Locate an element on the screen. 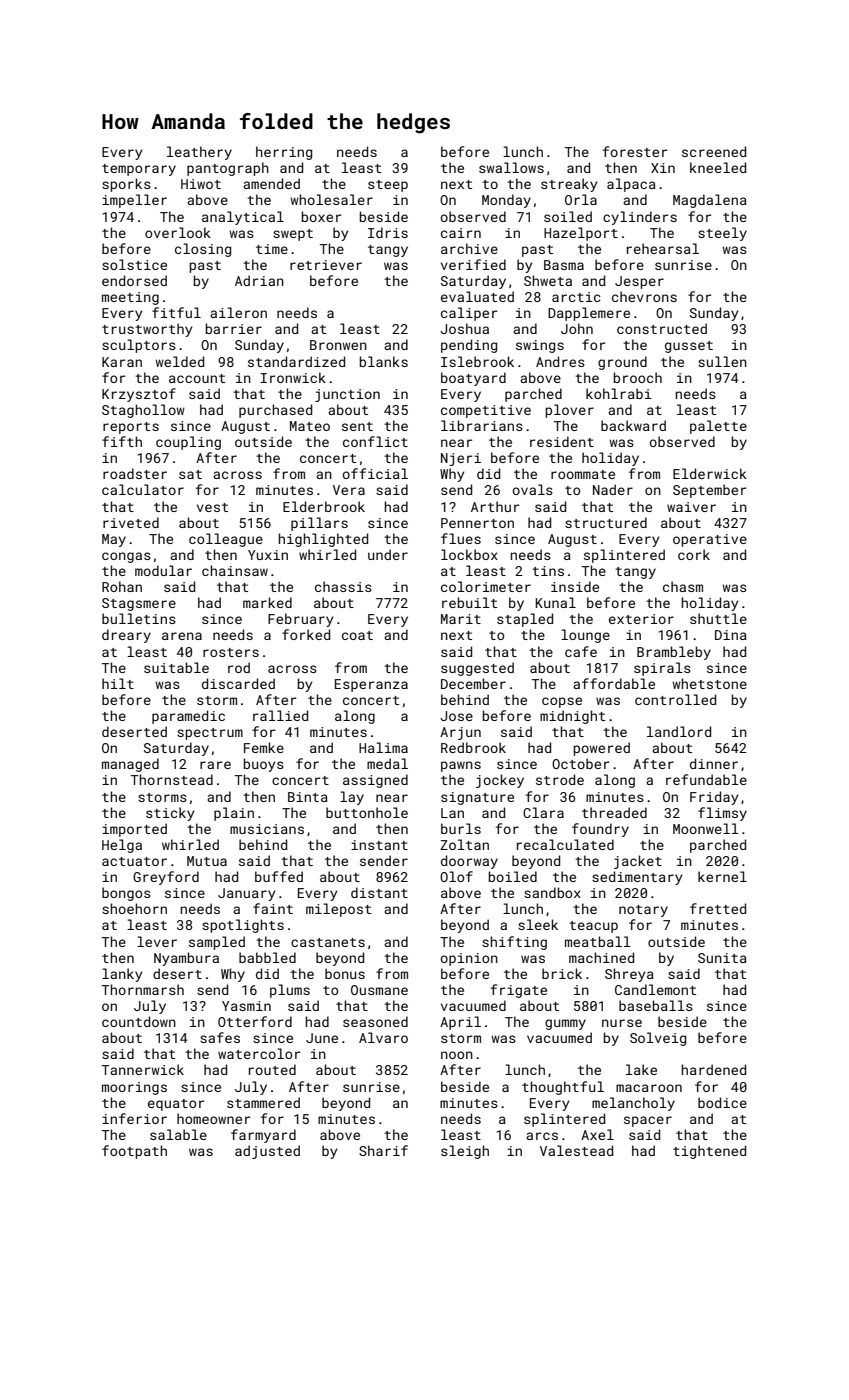  forester is located at coordinates (635, 151).
